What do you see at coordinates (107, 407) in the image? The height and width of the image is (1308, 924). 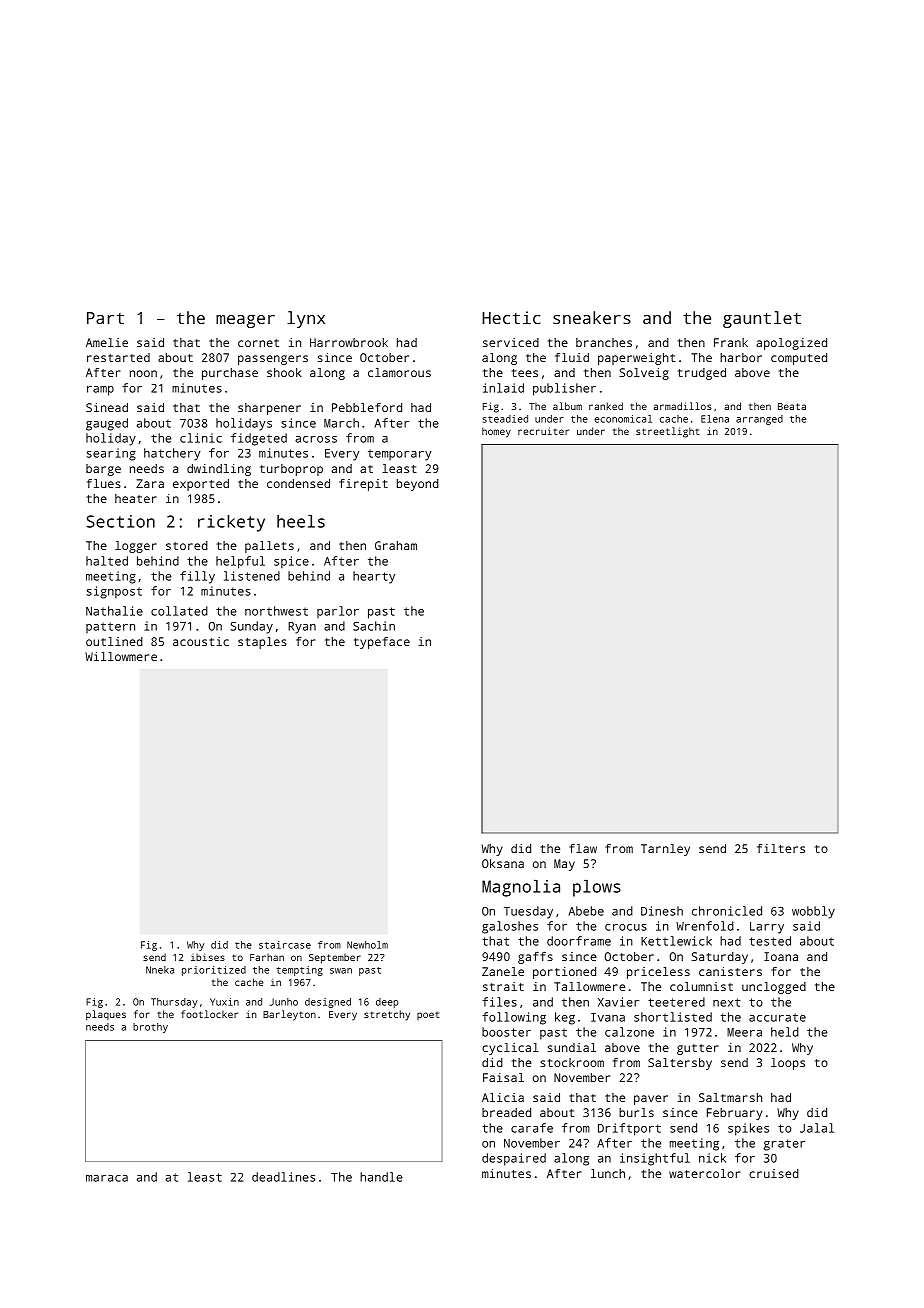 I see `Sinead` at bounding box center [107, 407].
